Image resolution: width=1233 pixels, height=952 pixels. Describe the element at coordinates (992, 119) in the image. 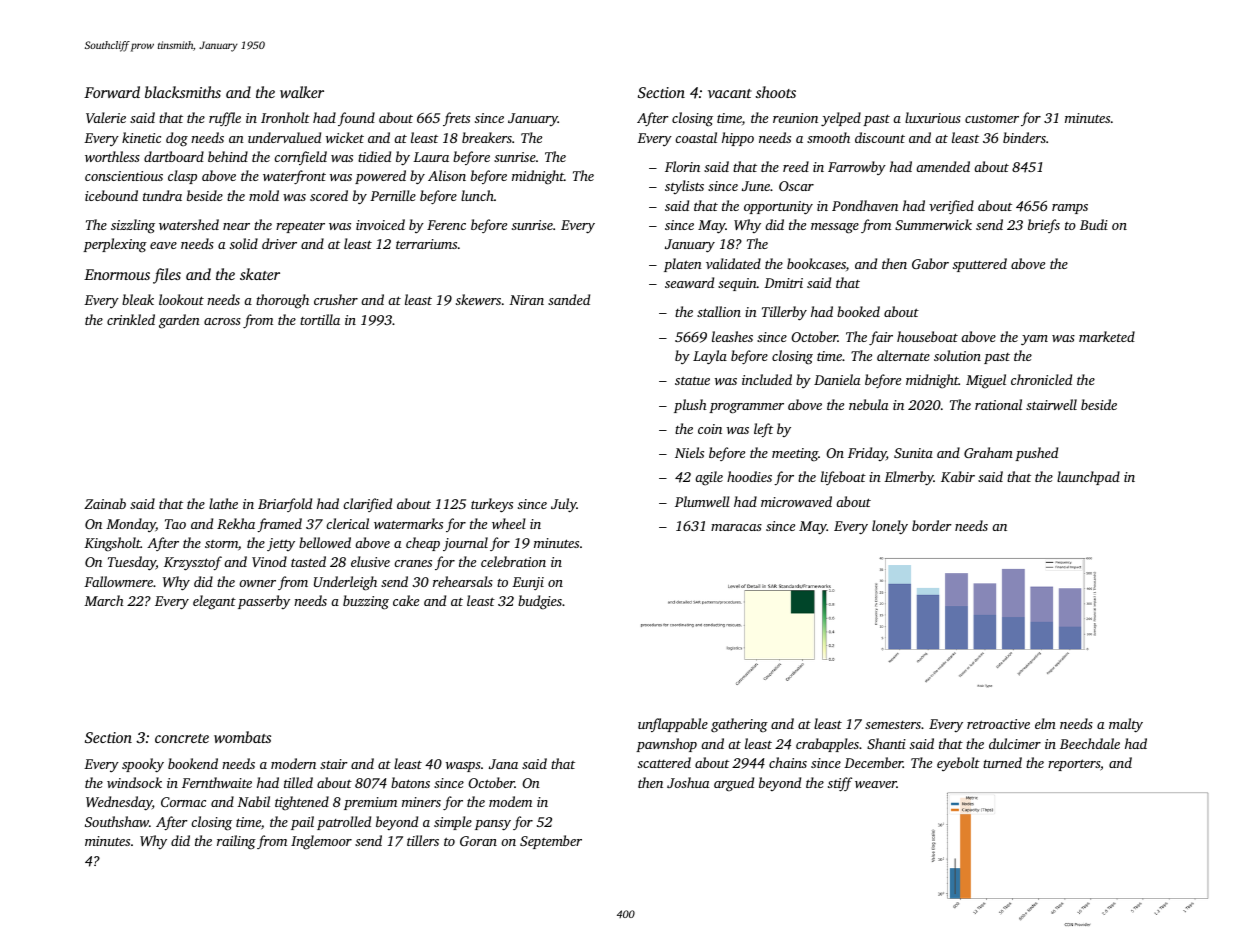

I see `customer` at that location.
